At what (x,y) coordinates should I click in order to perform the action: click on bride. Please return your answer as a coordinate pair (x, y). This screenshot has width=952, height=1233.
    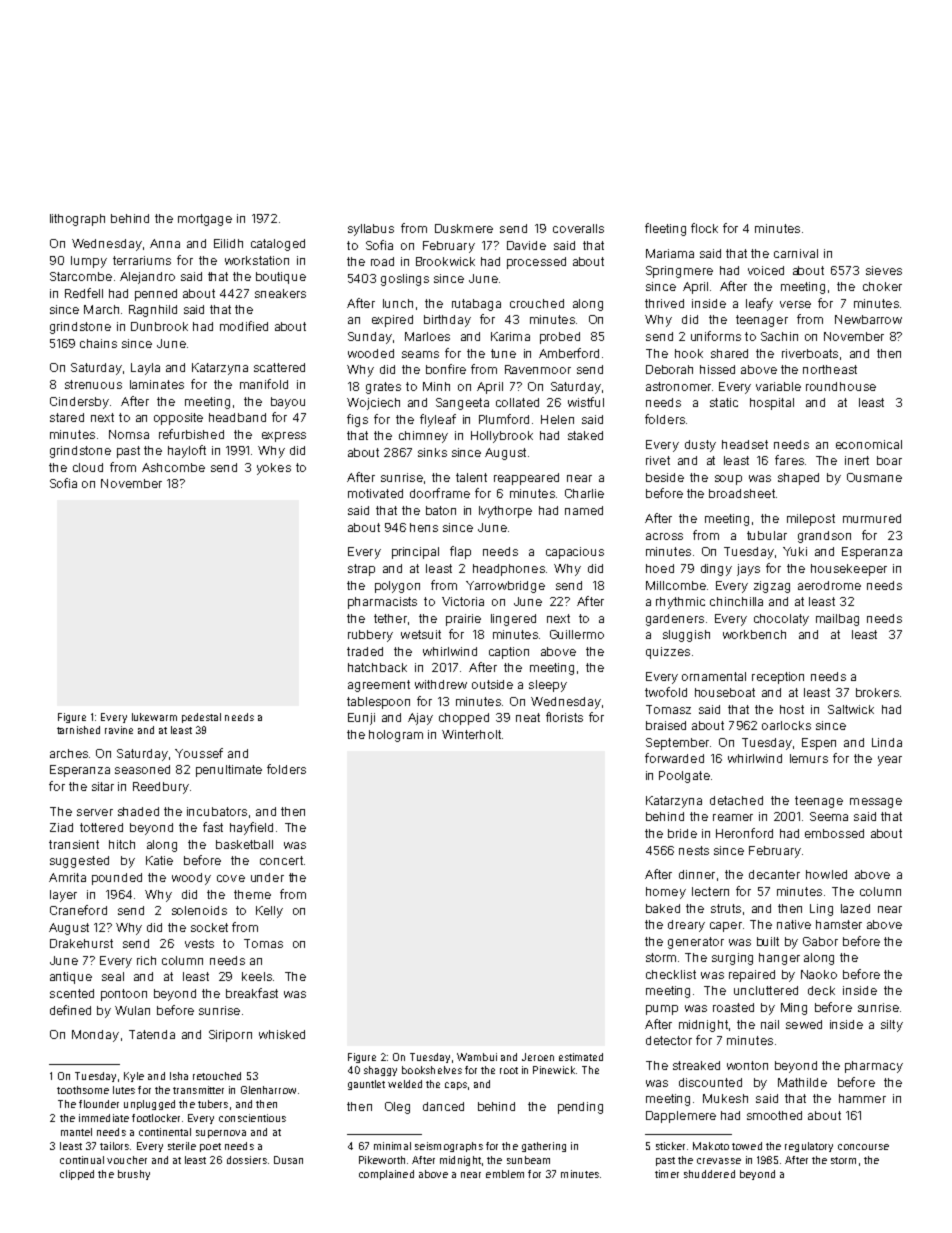
    Looking at the image, I should click on (682, 833).
